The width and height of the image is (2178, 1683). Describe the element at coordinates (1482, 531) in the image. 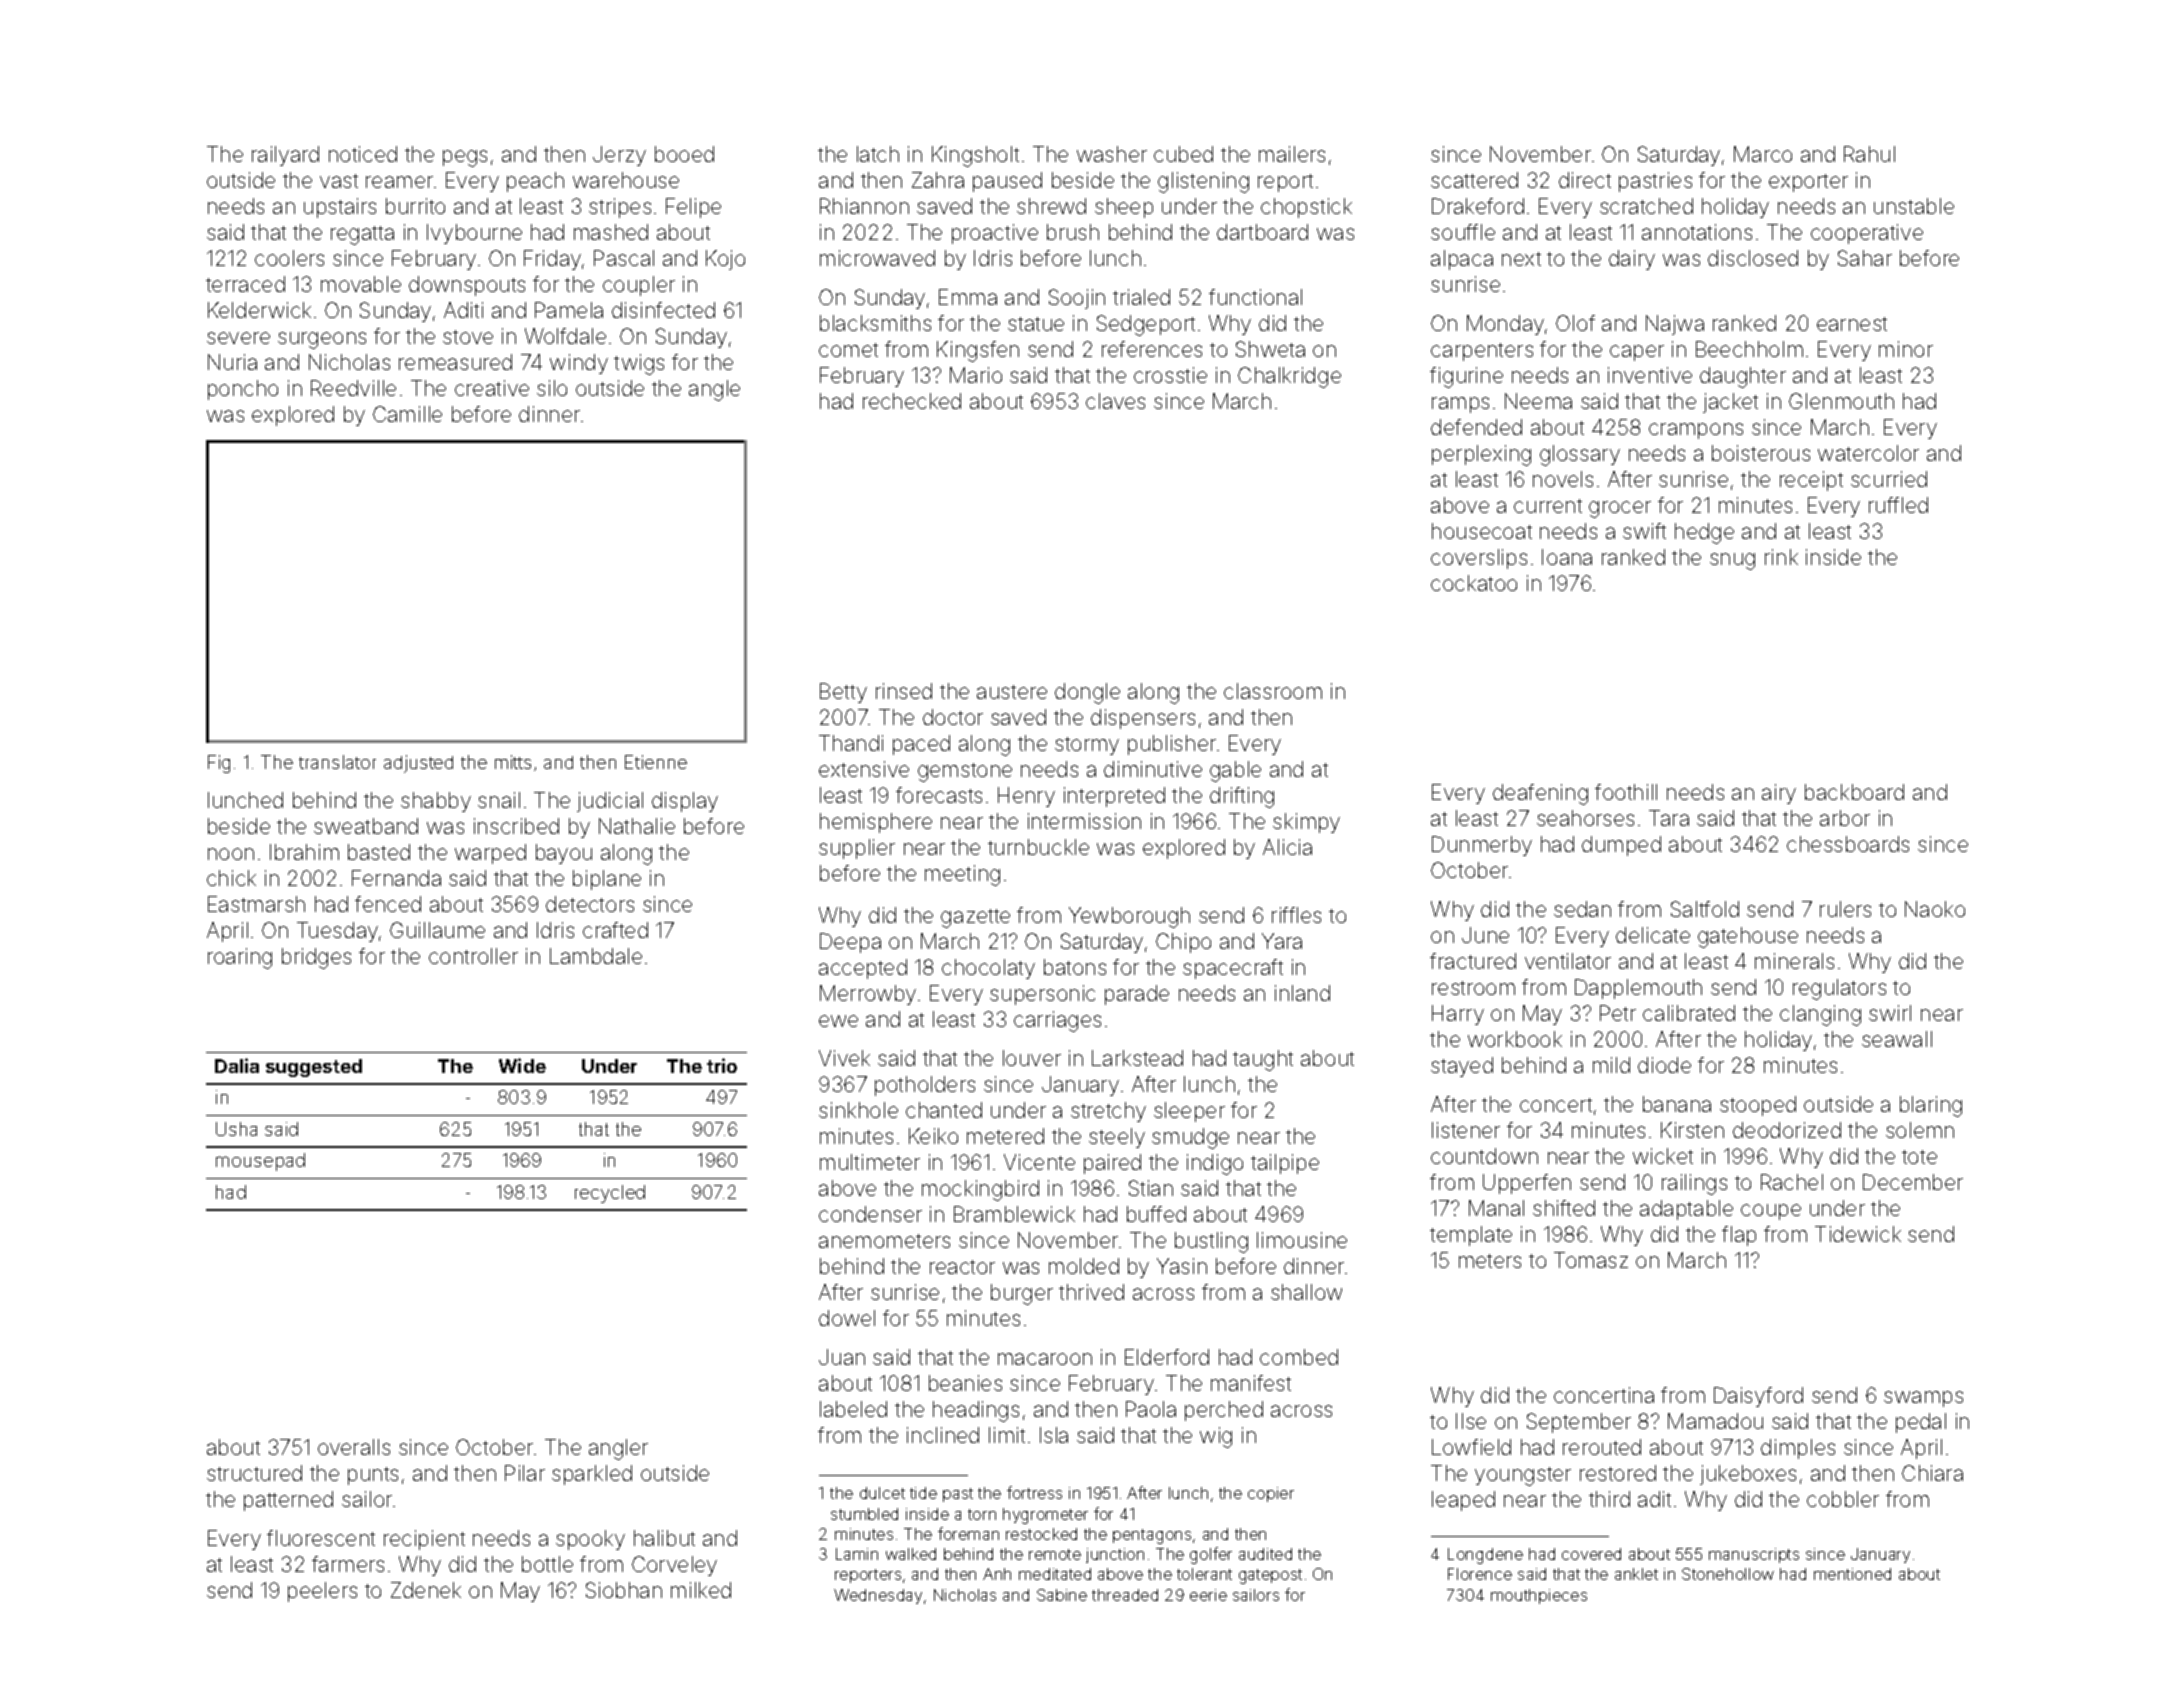

I see `housecoat` at that location.
